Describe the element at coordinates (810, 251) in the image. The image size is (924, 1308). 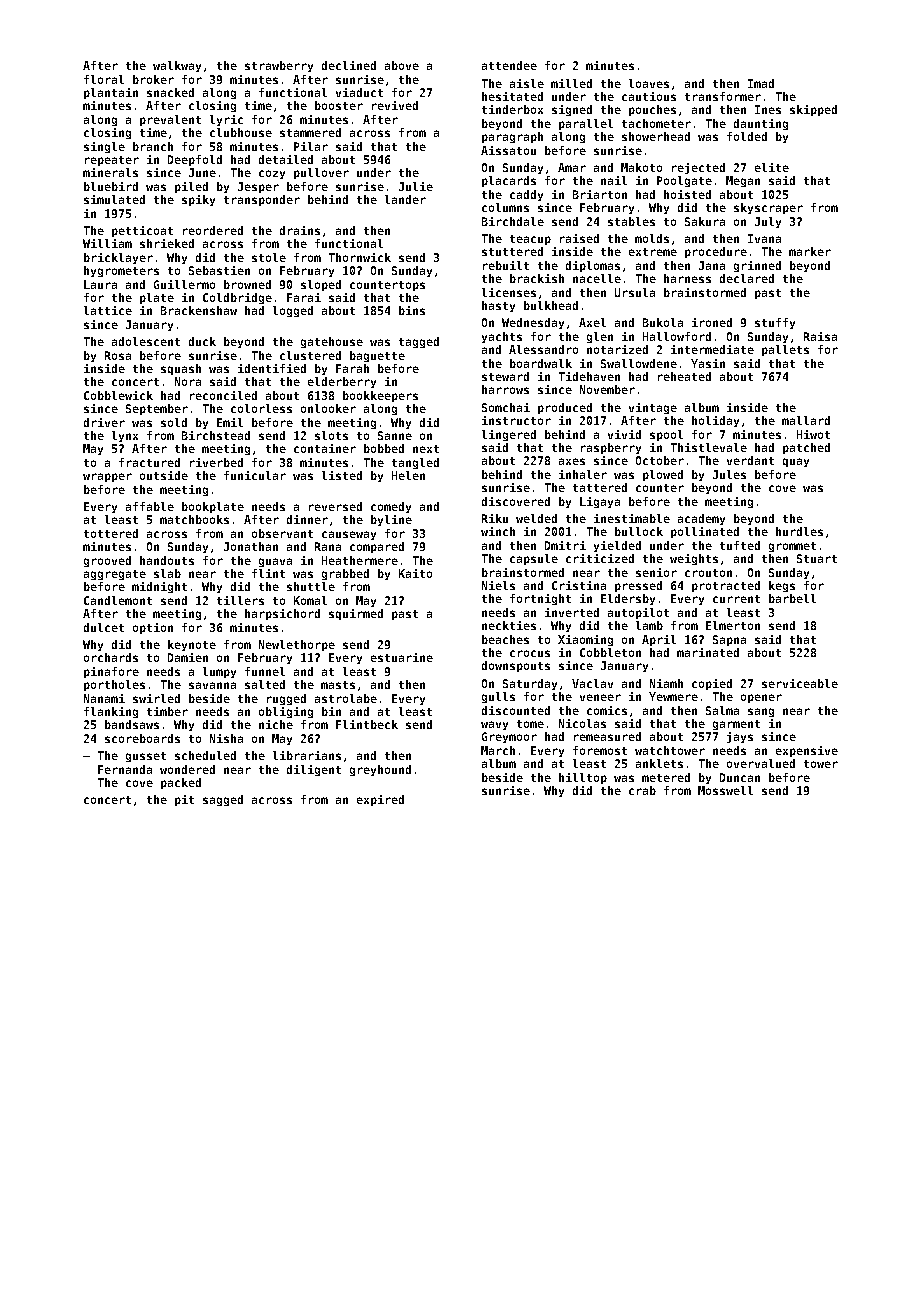
I see `marker` at that location.
